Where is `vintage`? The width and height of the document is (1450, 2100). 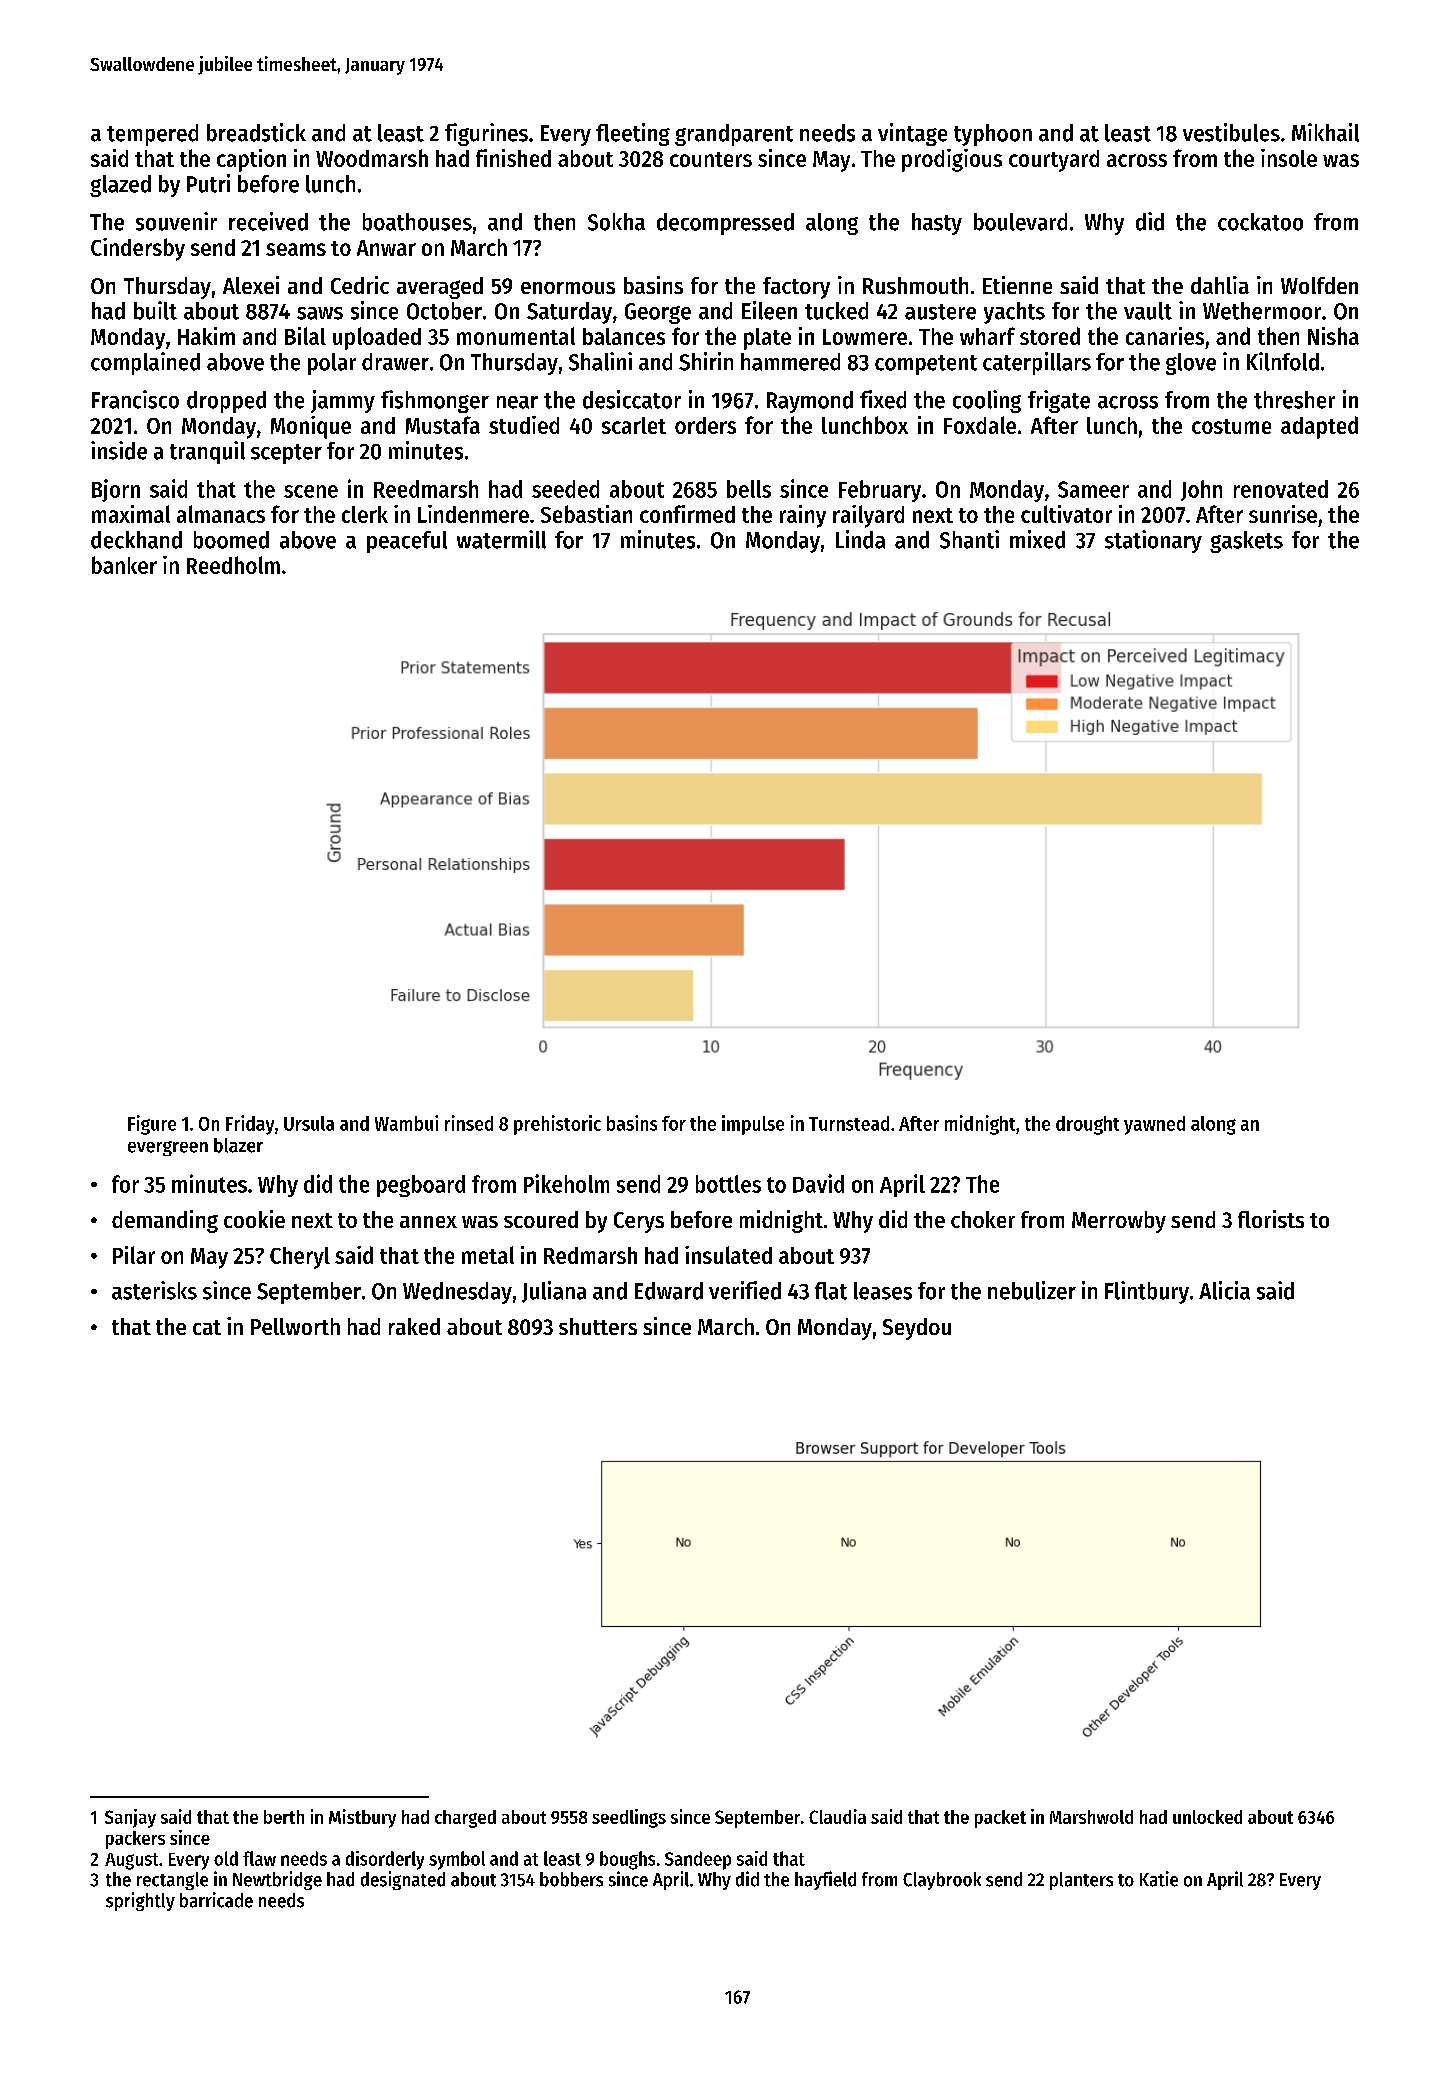
vintage is located at coordinates (912, 134).
